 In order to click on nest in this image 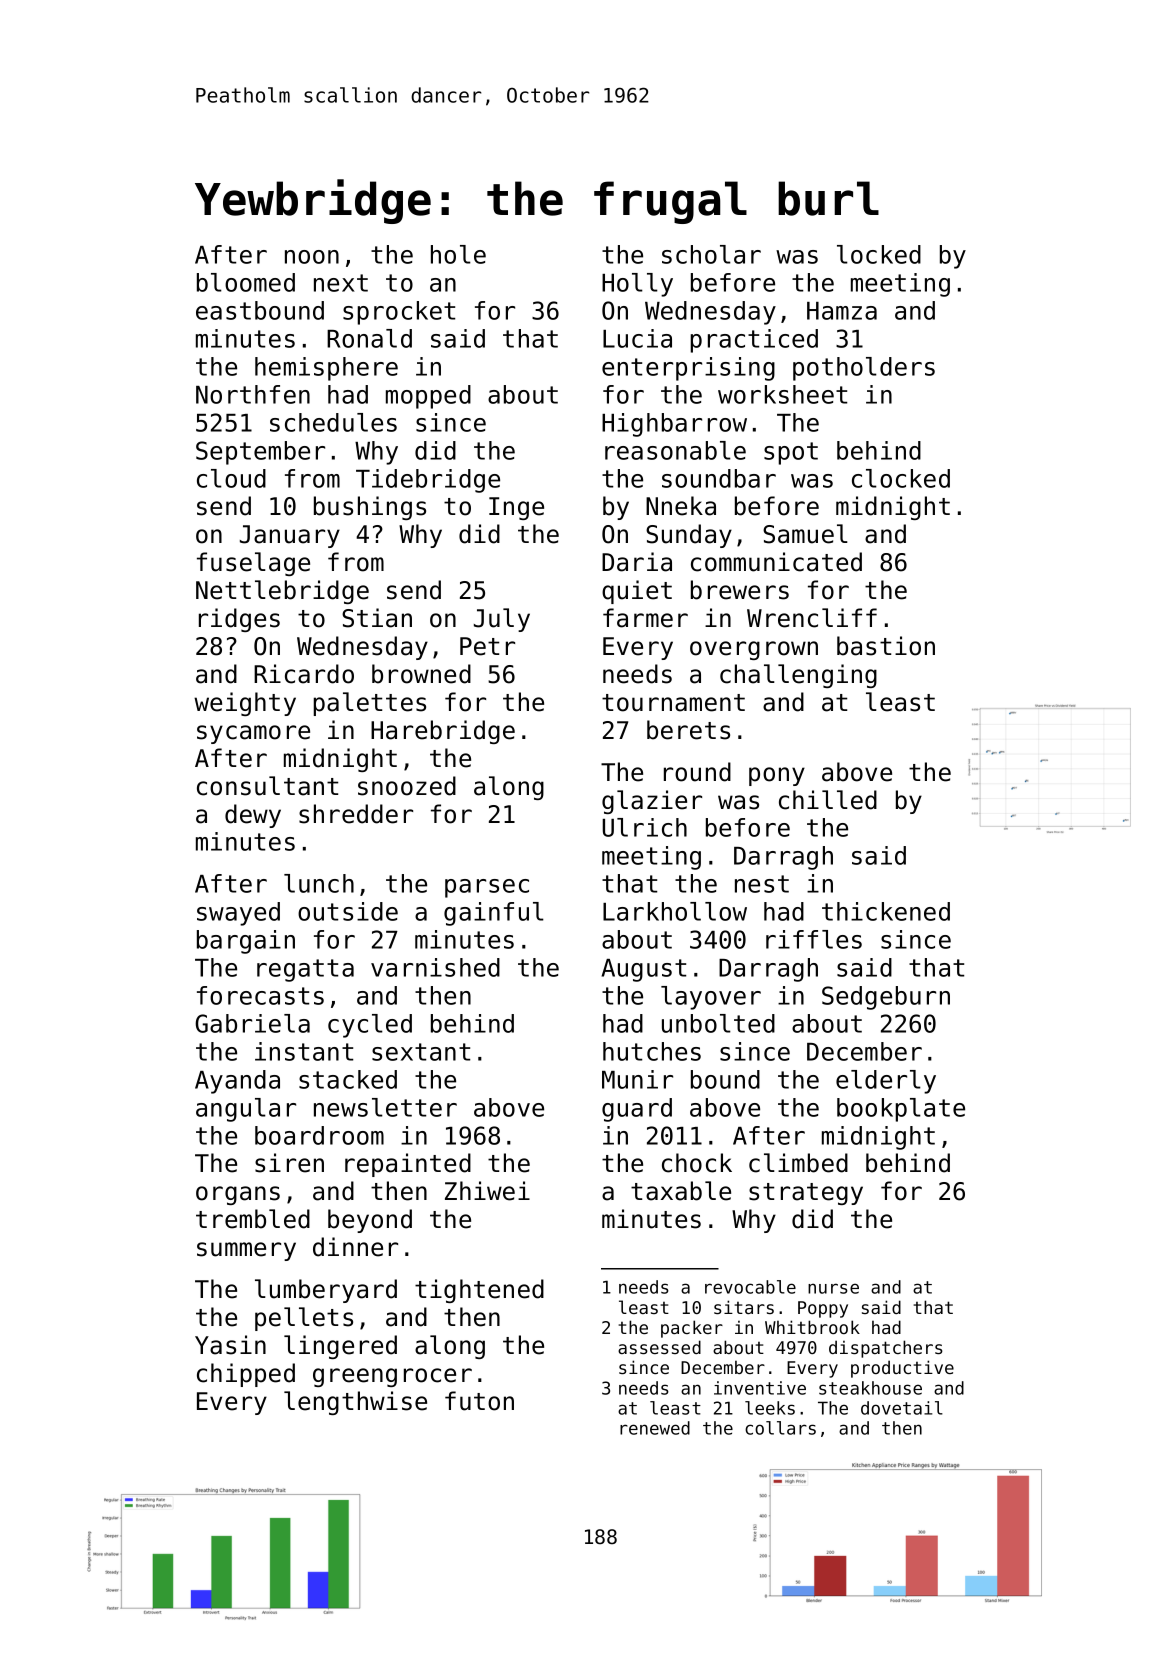, I will do `click(762, 884)`.
